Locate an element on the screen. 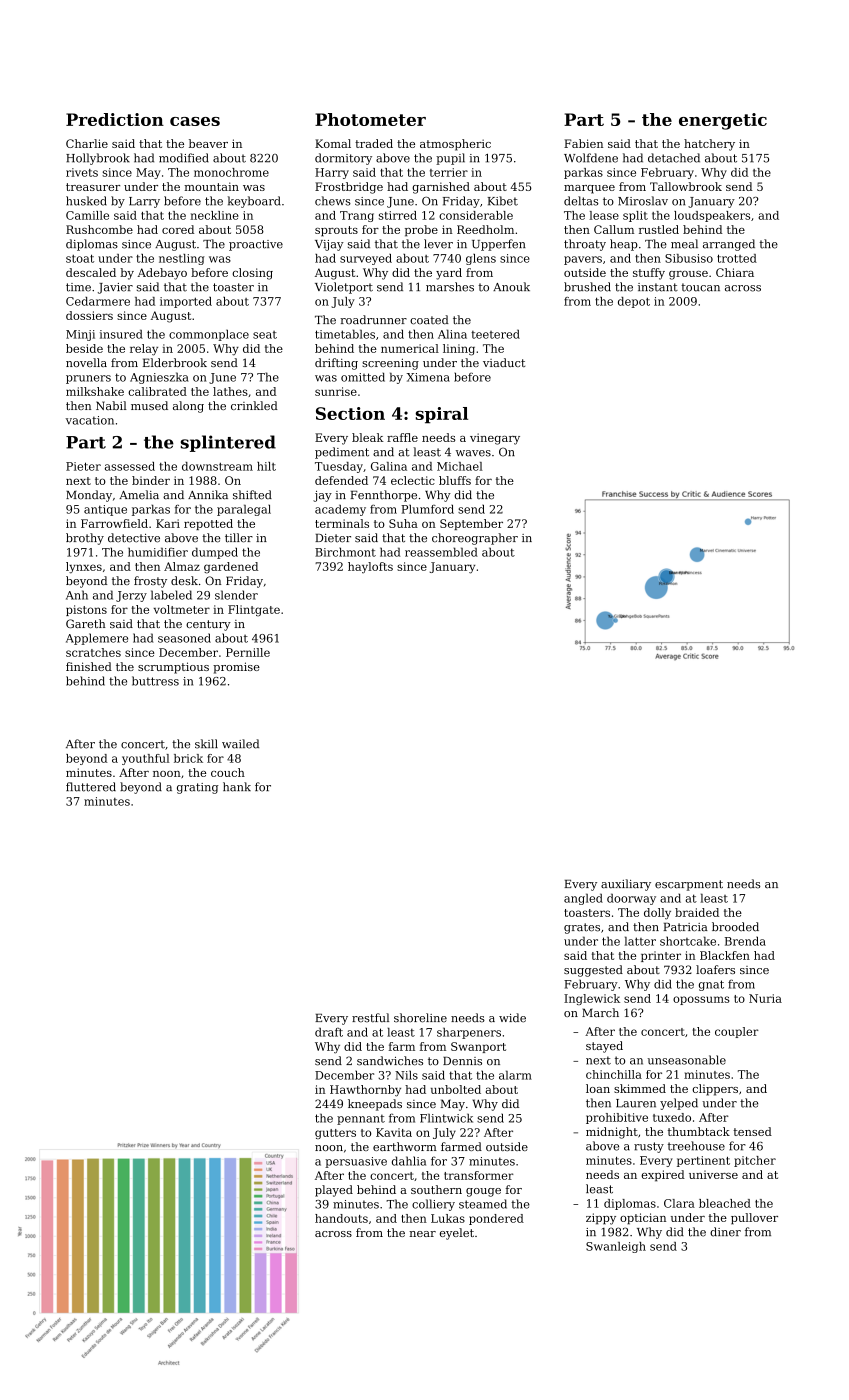 This screenshot has height=1400, width=849. Prediction is located at coordinates (115, 119).
